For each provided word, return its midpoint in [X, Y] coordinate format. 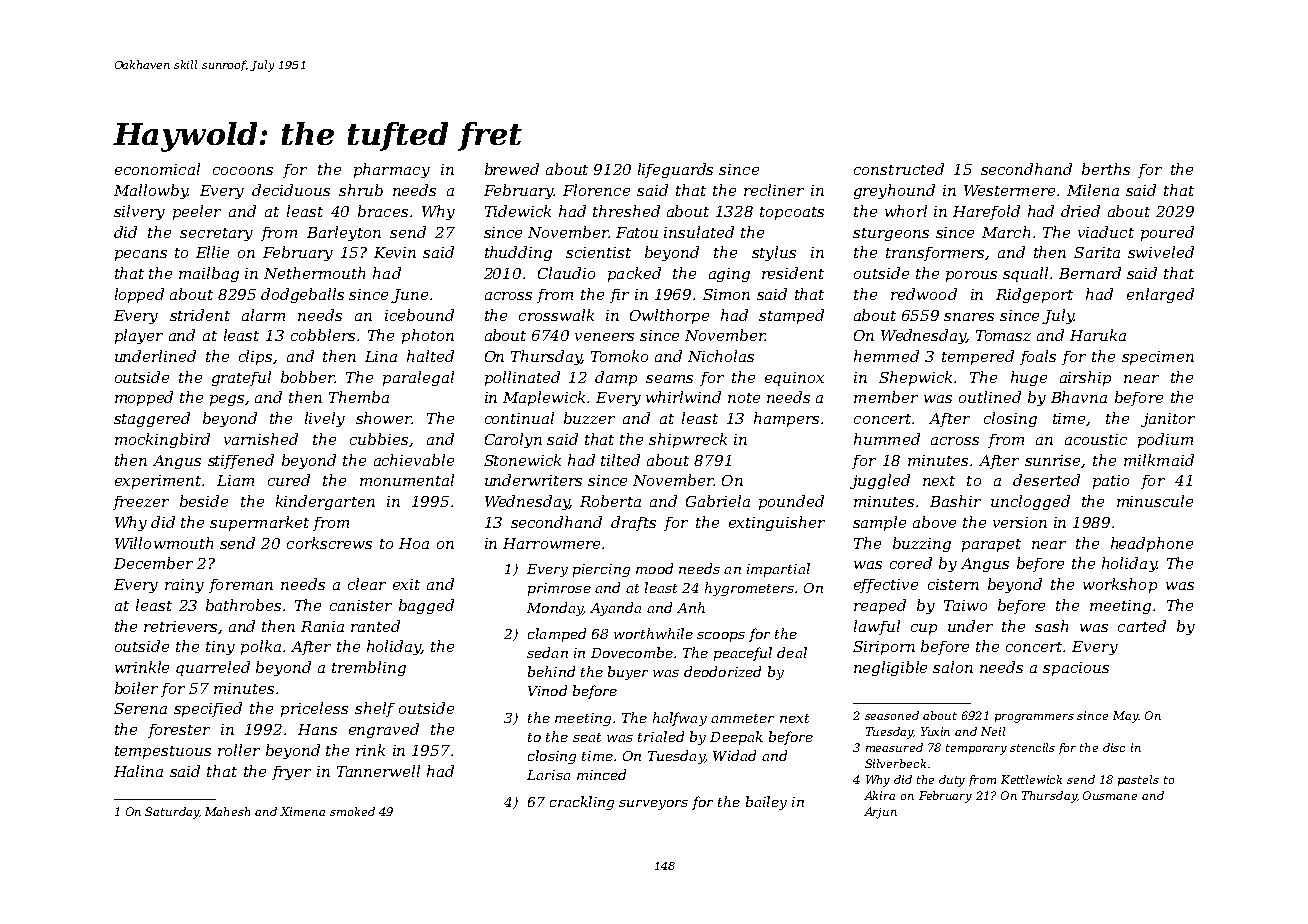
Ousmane [1110, 795]
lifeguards [675, 170]
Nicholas [721, 356]
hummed [887, 439]
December [153, 563]
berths [1106, 169]
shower [384, 418]
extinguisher [777, 523]
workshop [1120, 585]
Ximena [302, 811]
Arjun [880, 813]
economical [157, 169]
